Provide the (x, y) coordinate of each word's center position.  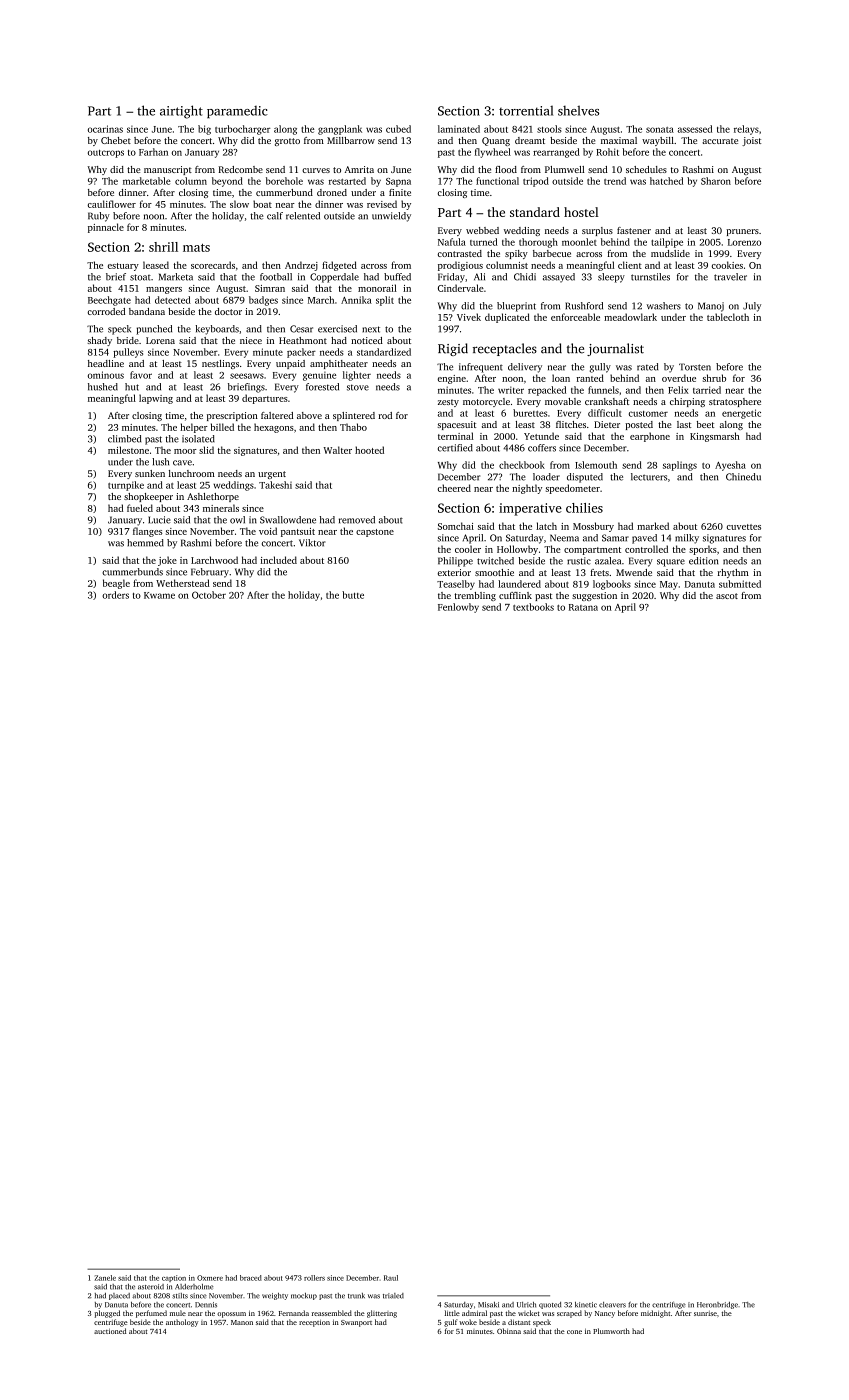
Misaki (488, 1305)
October (209, 595)
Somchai (456, 526)
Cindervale (461, 288)
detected (173, 300)
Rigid (453, 349)
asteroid (151, 1287)
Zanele (105, 1278)
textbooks (533, 607)
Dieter (607, 424)
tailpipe (667, 243)
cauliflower (112, 204)
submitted (740, 584)
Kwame (159, 595)
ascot (727, 596)
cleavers (612, 1305)
